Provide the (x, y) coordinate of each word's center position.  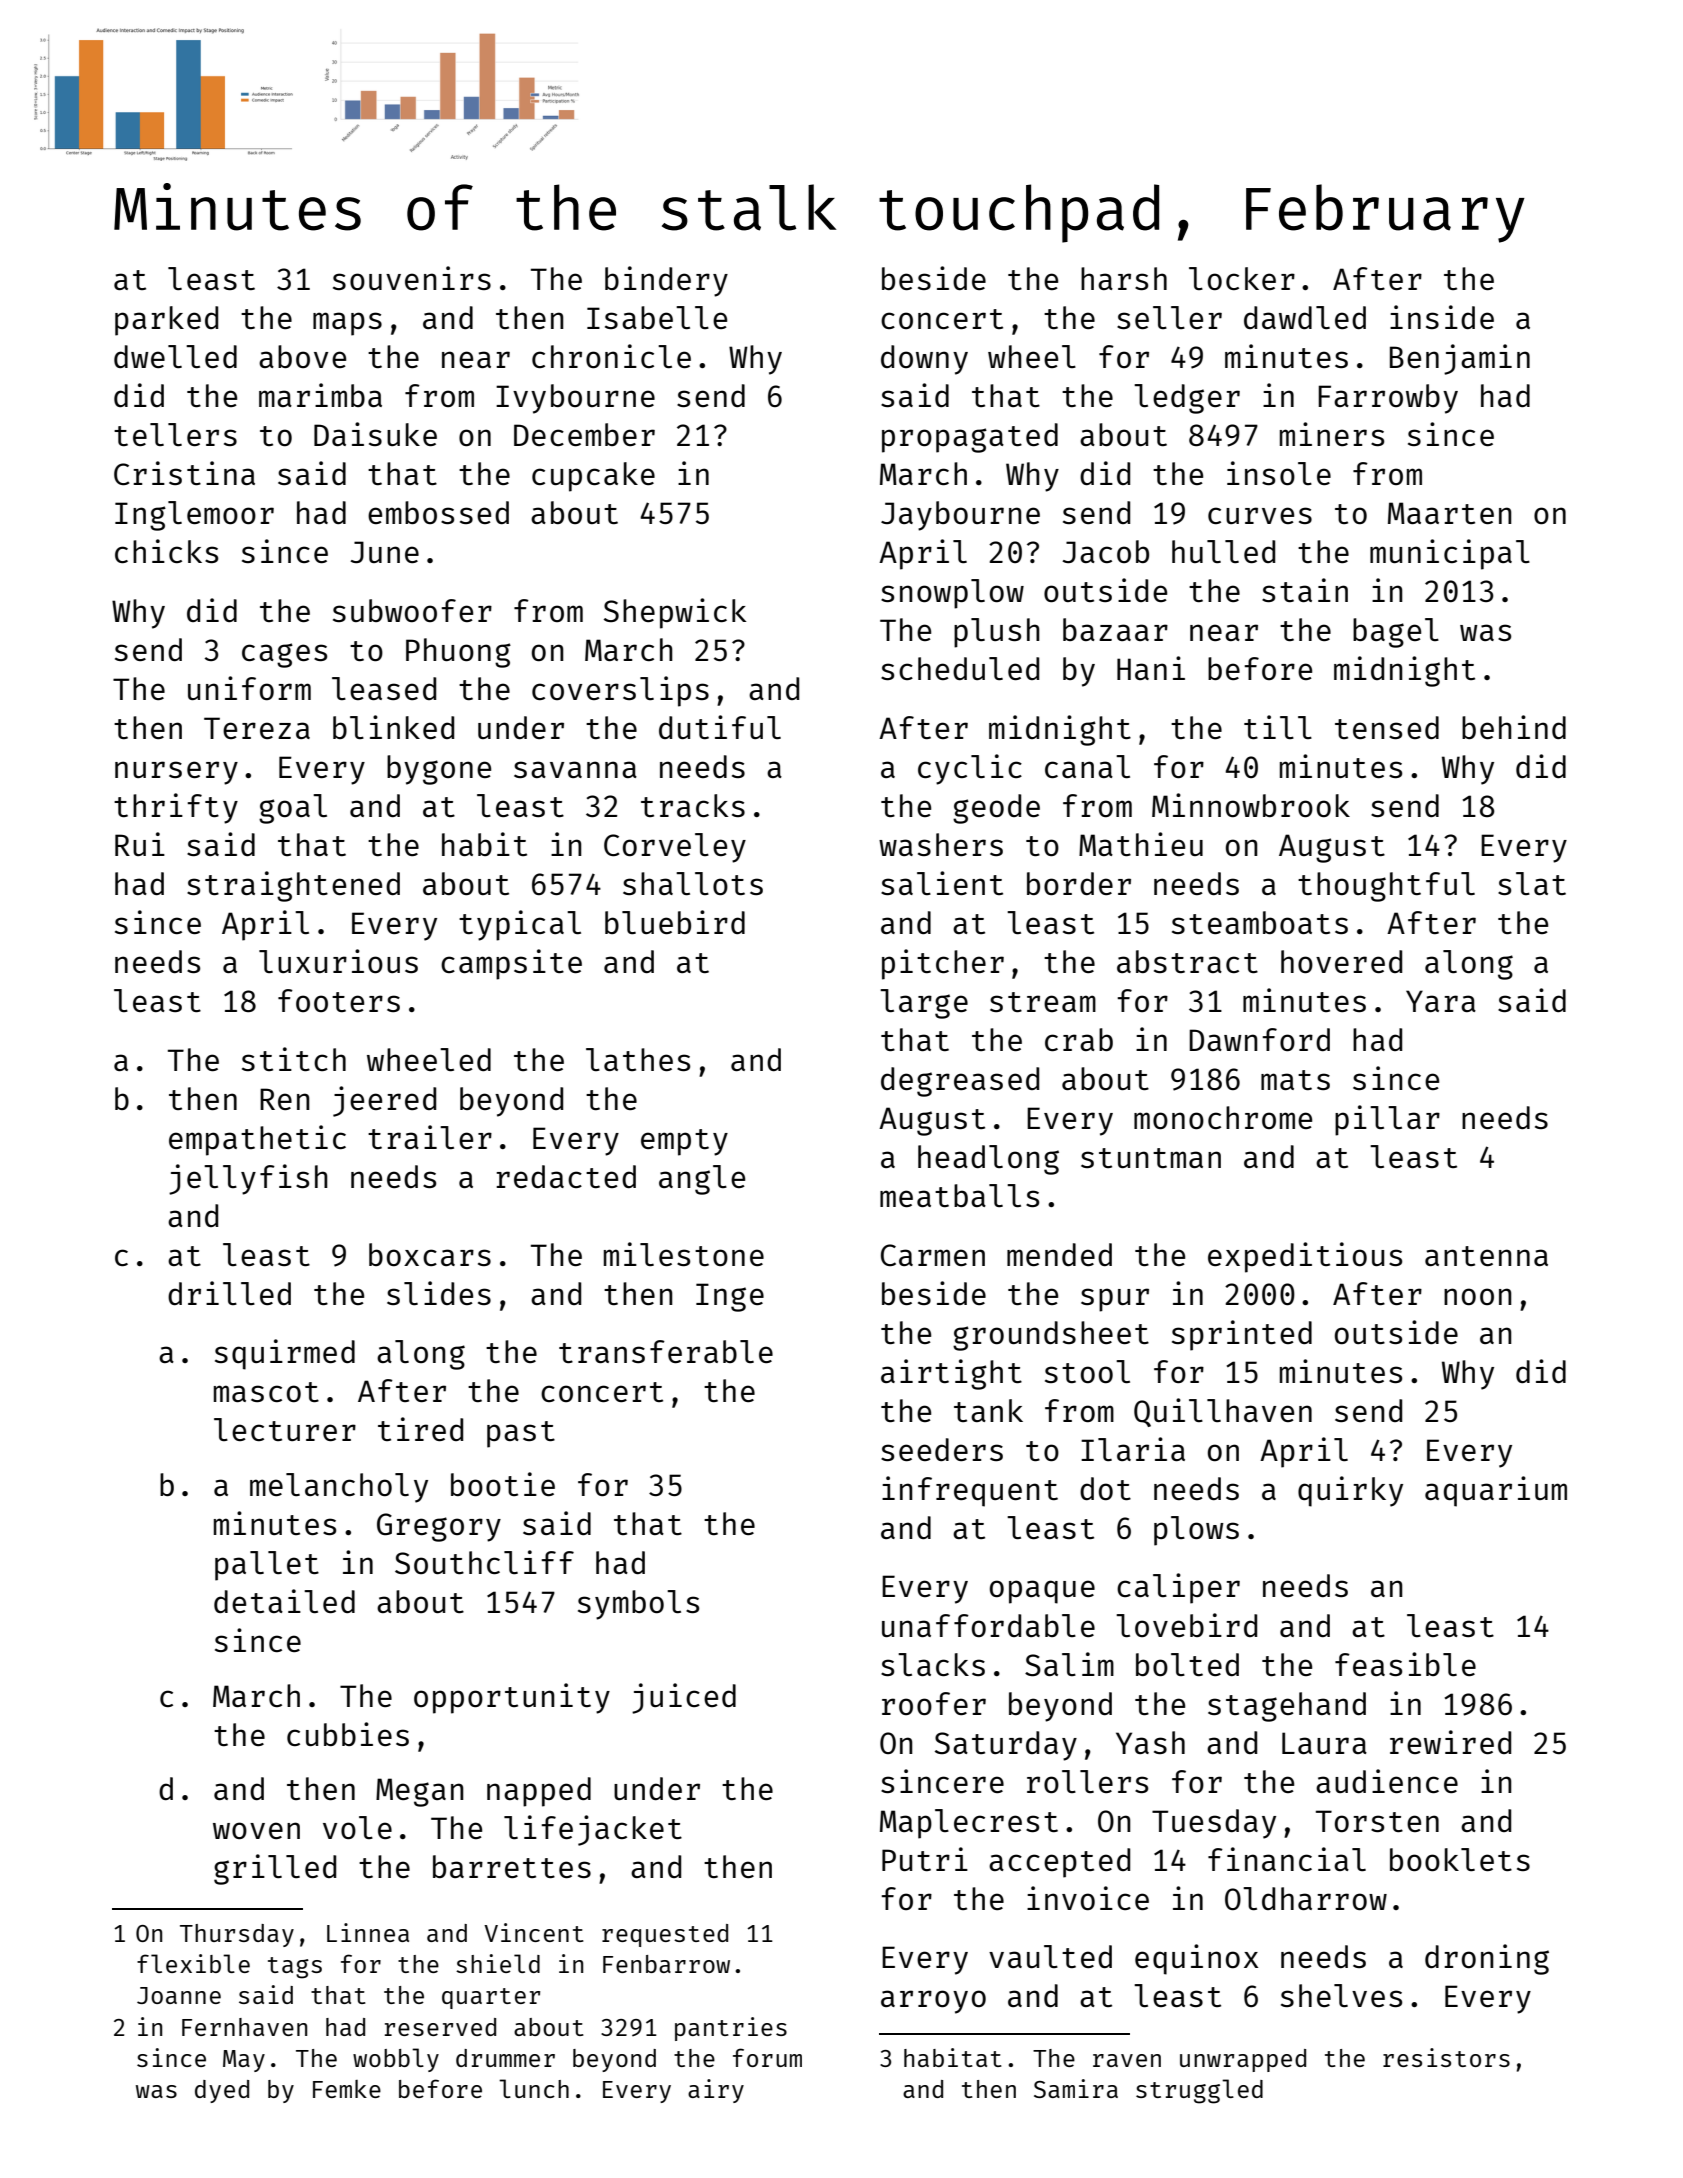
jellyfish (248, 1179)
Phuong (458, 653)
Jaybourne (960, 516)
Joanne (179, 1995)
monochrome (1223, 1117)
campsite (511, 964)
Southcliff (484, 1562)
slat (1532, 883)
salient (942, 883)
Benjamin (1460, 359)
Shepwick (675, 613)
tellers (175, 434)
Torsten (1377, 1821)
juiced (684, 1698)
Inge (730, 1297)
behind (1514, 727)
